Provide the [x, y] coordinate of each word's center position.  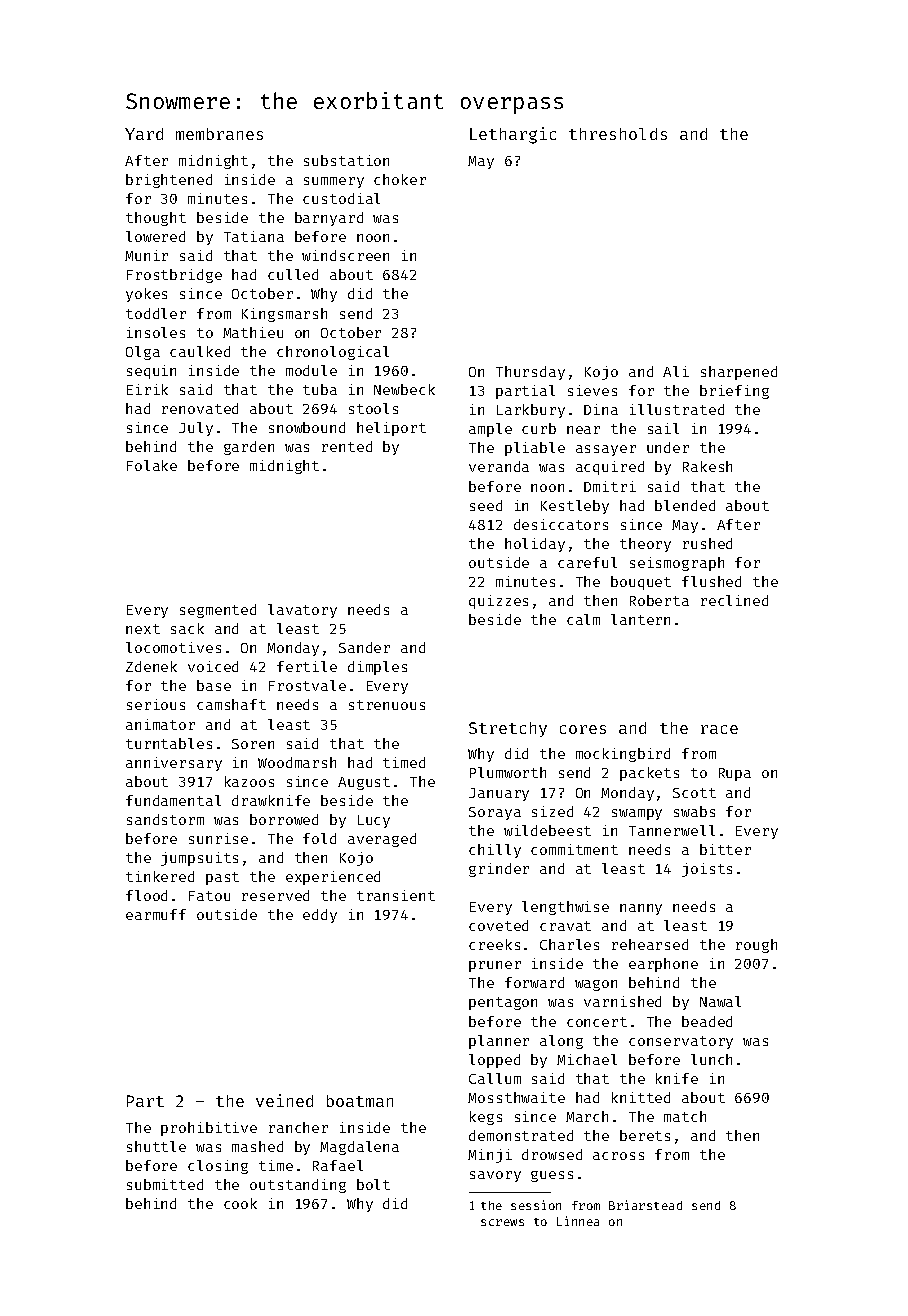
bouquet [641, 583]
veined [284, 1100]
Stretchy [508, 729]
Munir [146, 255]
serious [156, 704]
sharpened [739, 373]
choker [400, 179]
